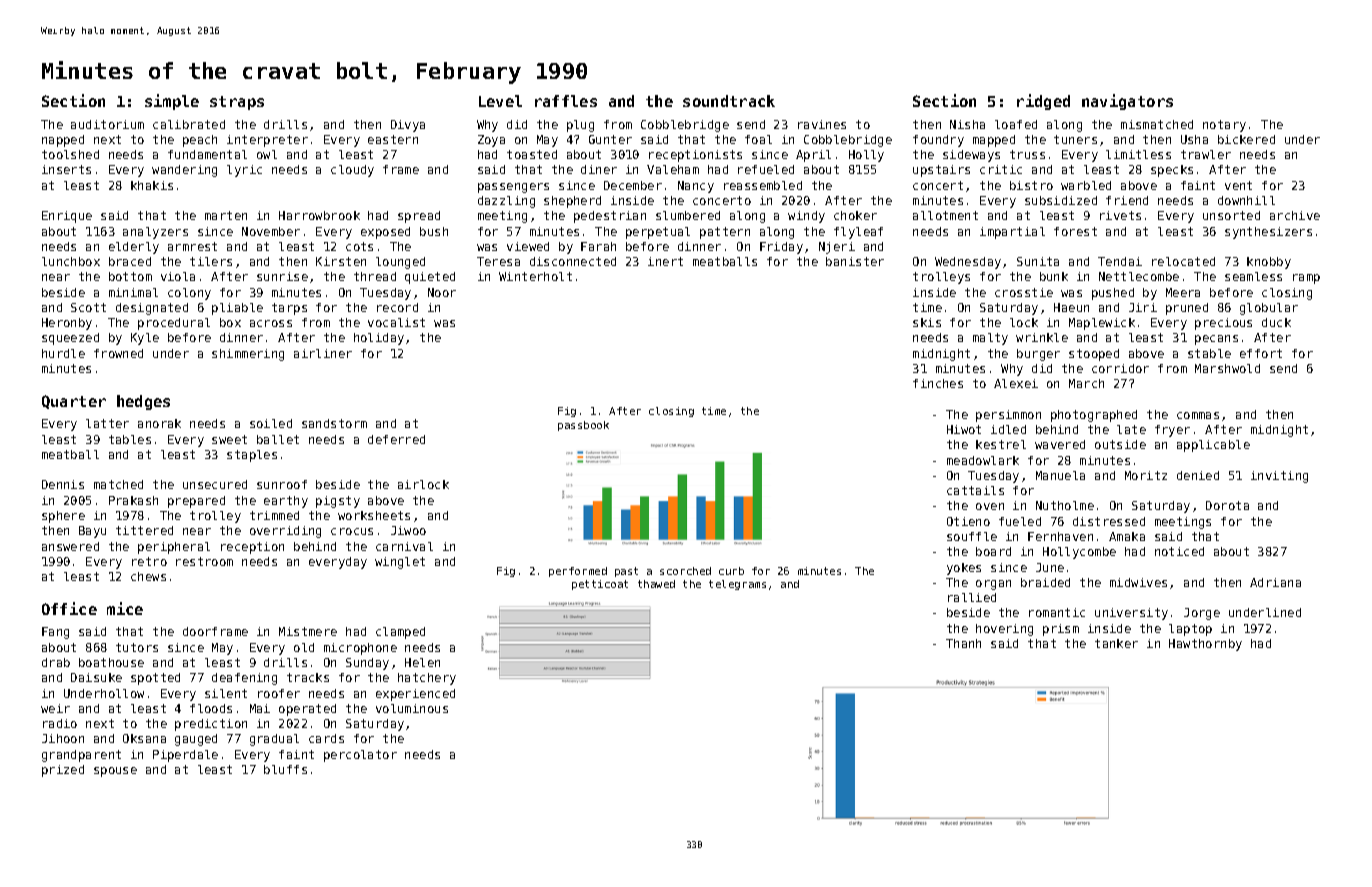 The image size is (1372, 887). What do you see at coordinates (1043, 102) in the screenshot?
I see `ridged` at bounding box center [1043, 102].
